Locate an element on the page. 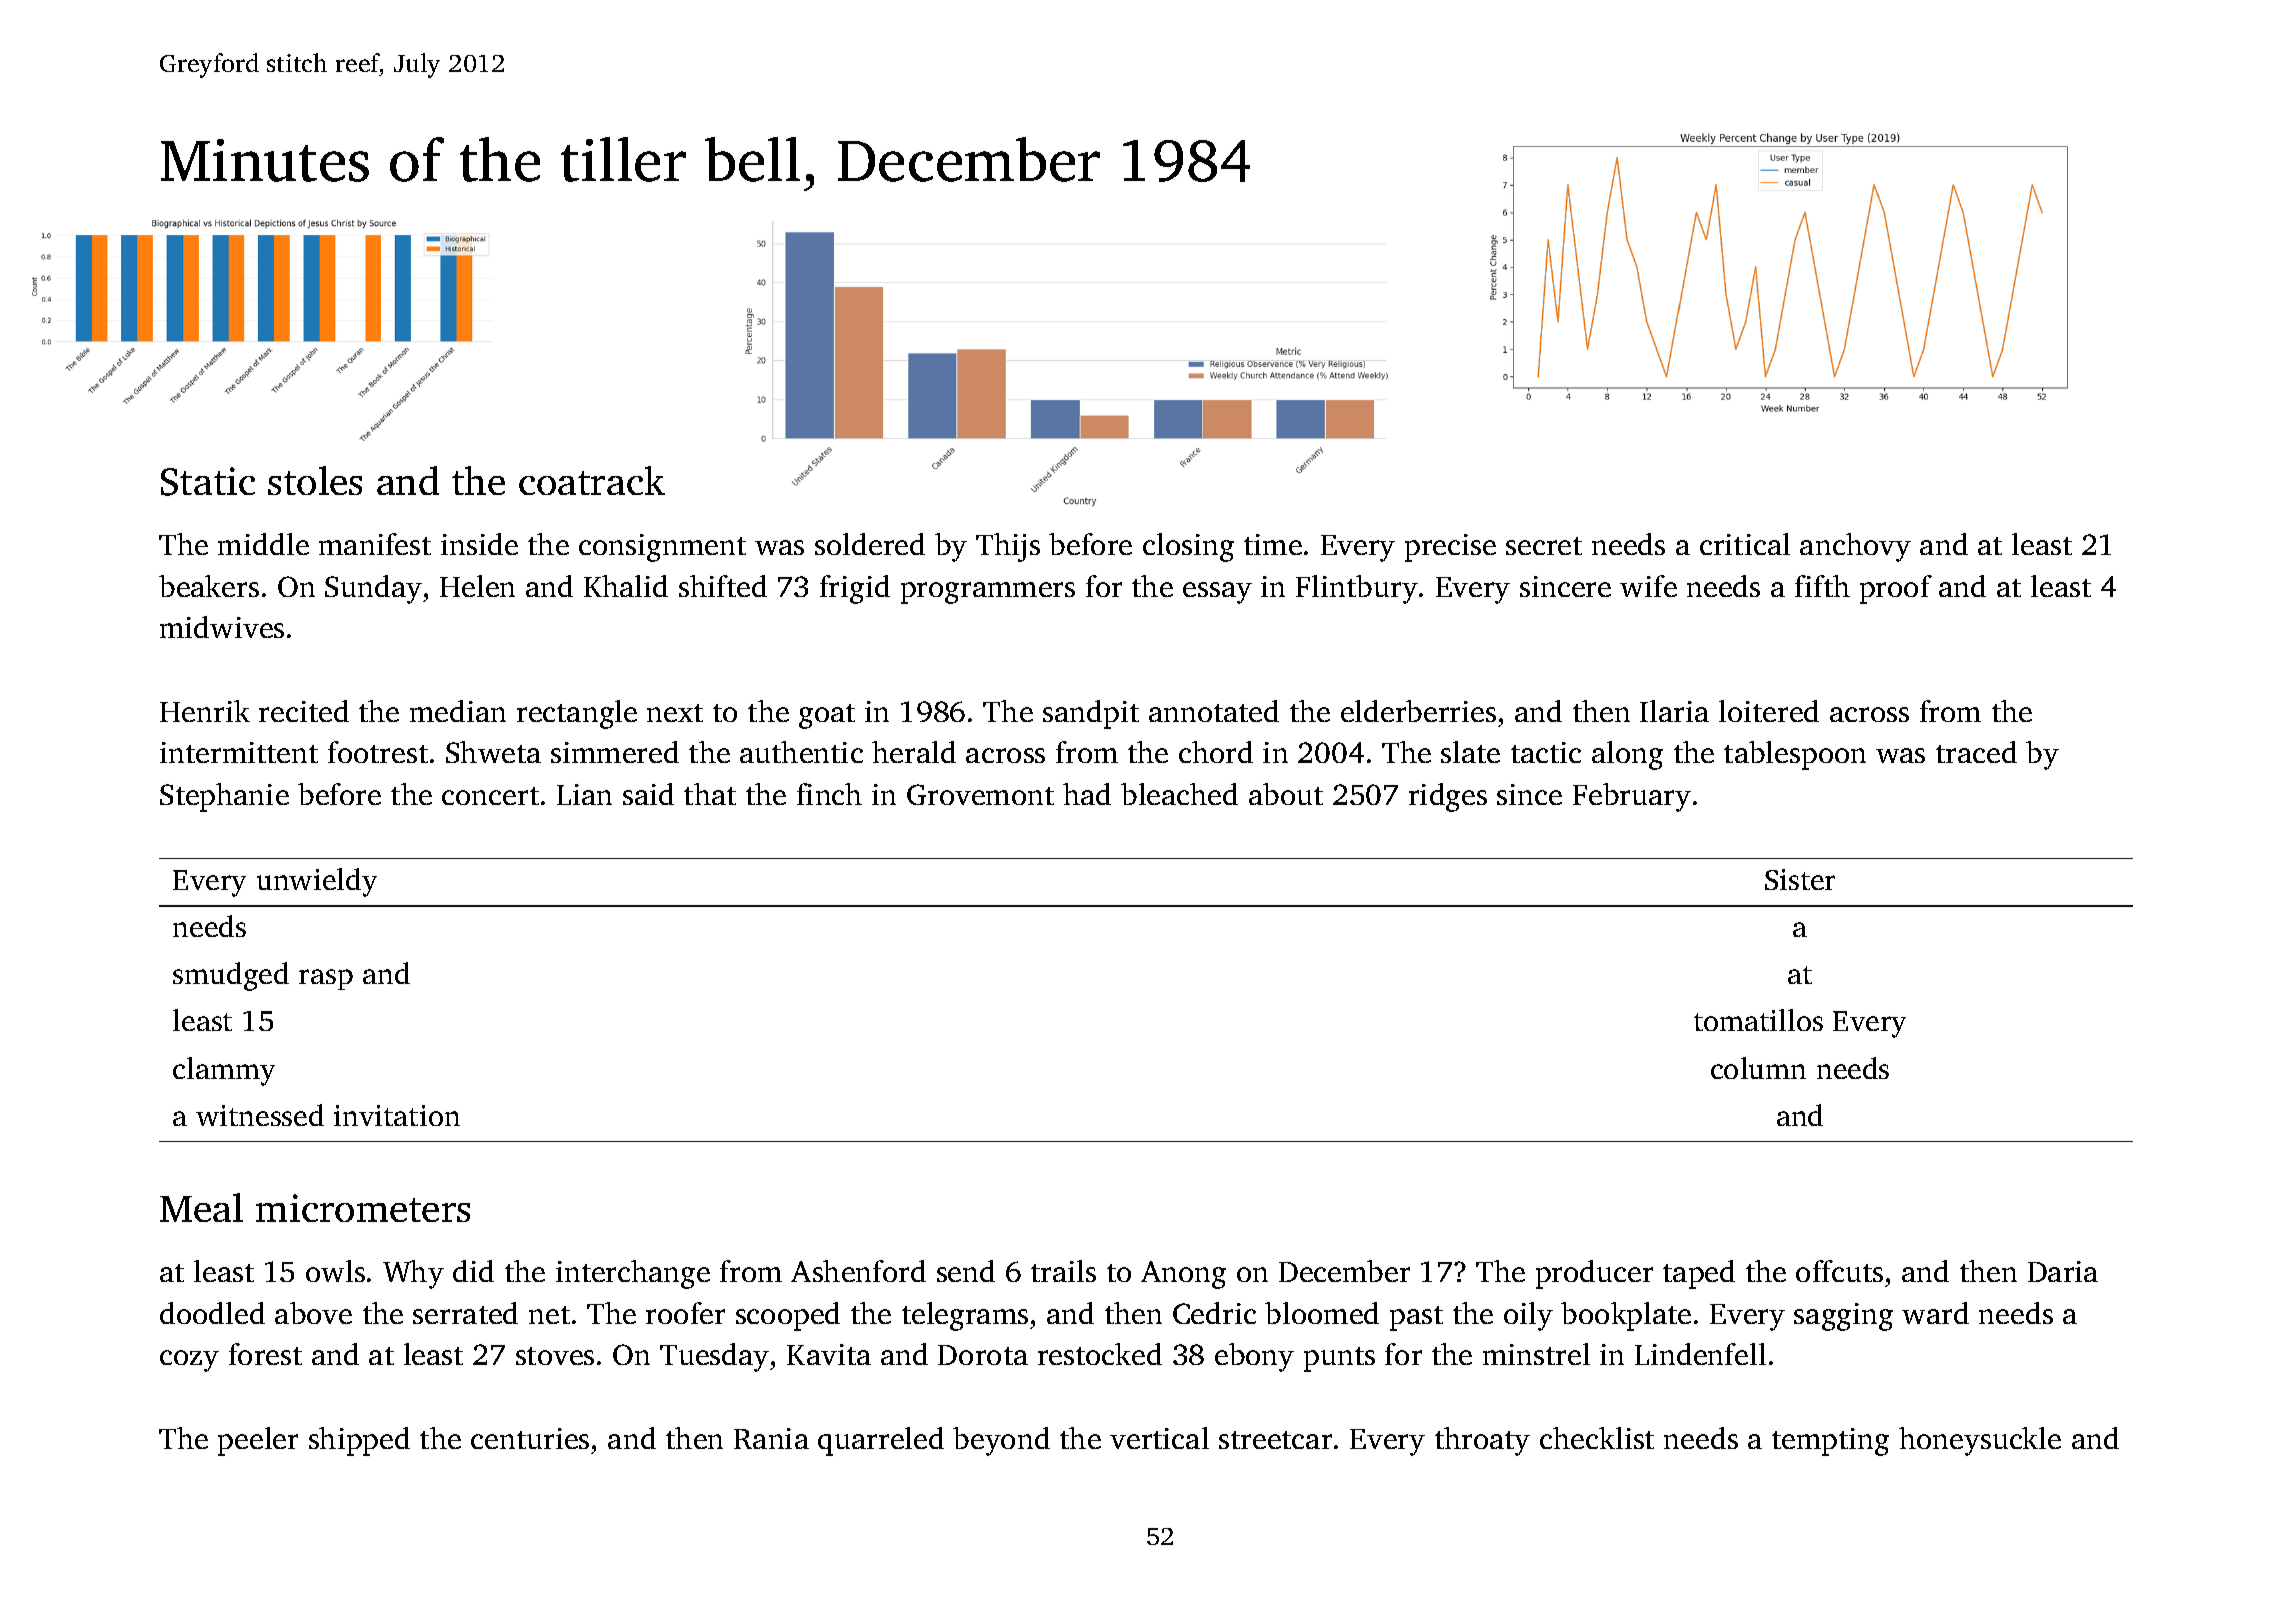 This document has width=2292, height=1620. essay is located at coordinates (1217, 593).
